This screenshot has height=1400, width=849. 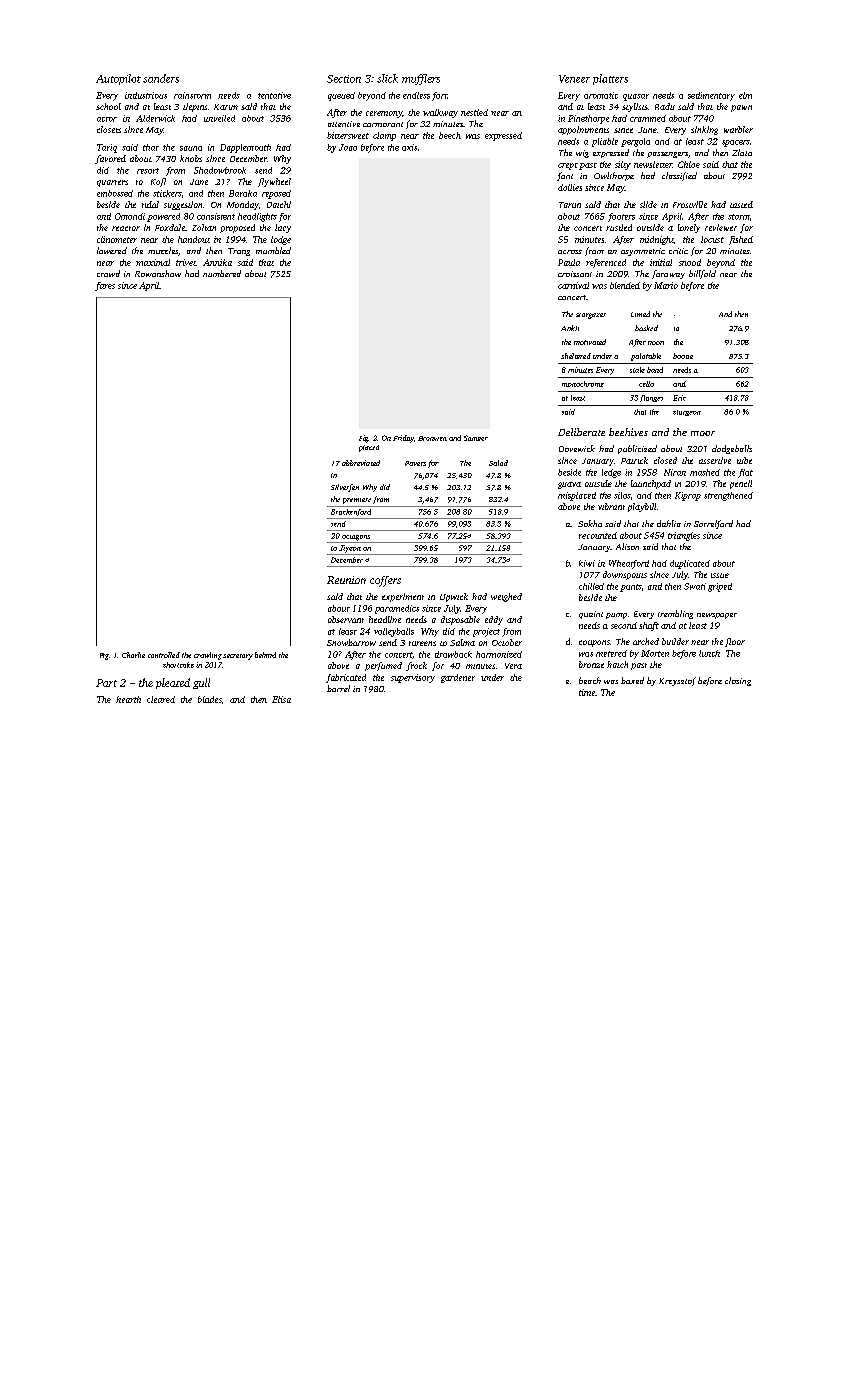 What do you see at coordinates (161, 78) in the screenshot?
I see `sanders` at bounding box center [161, 78].
